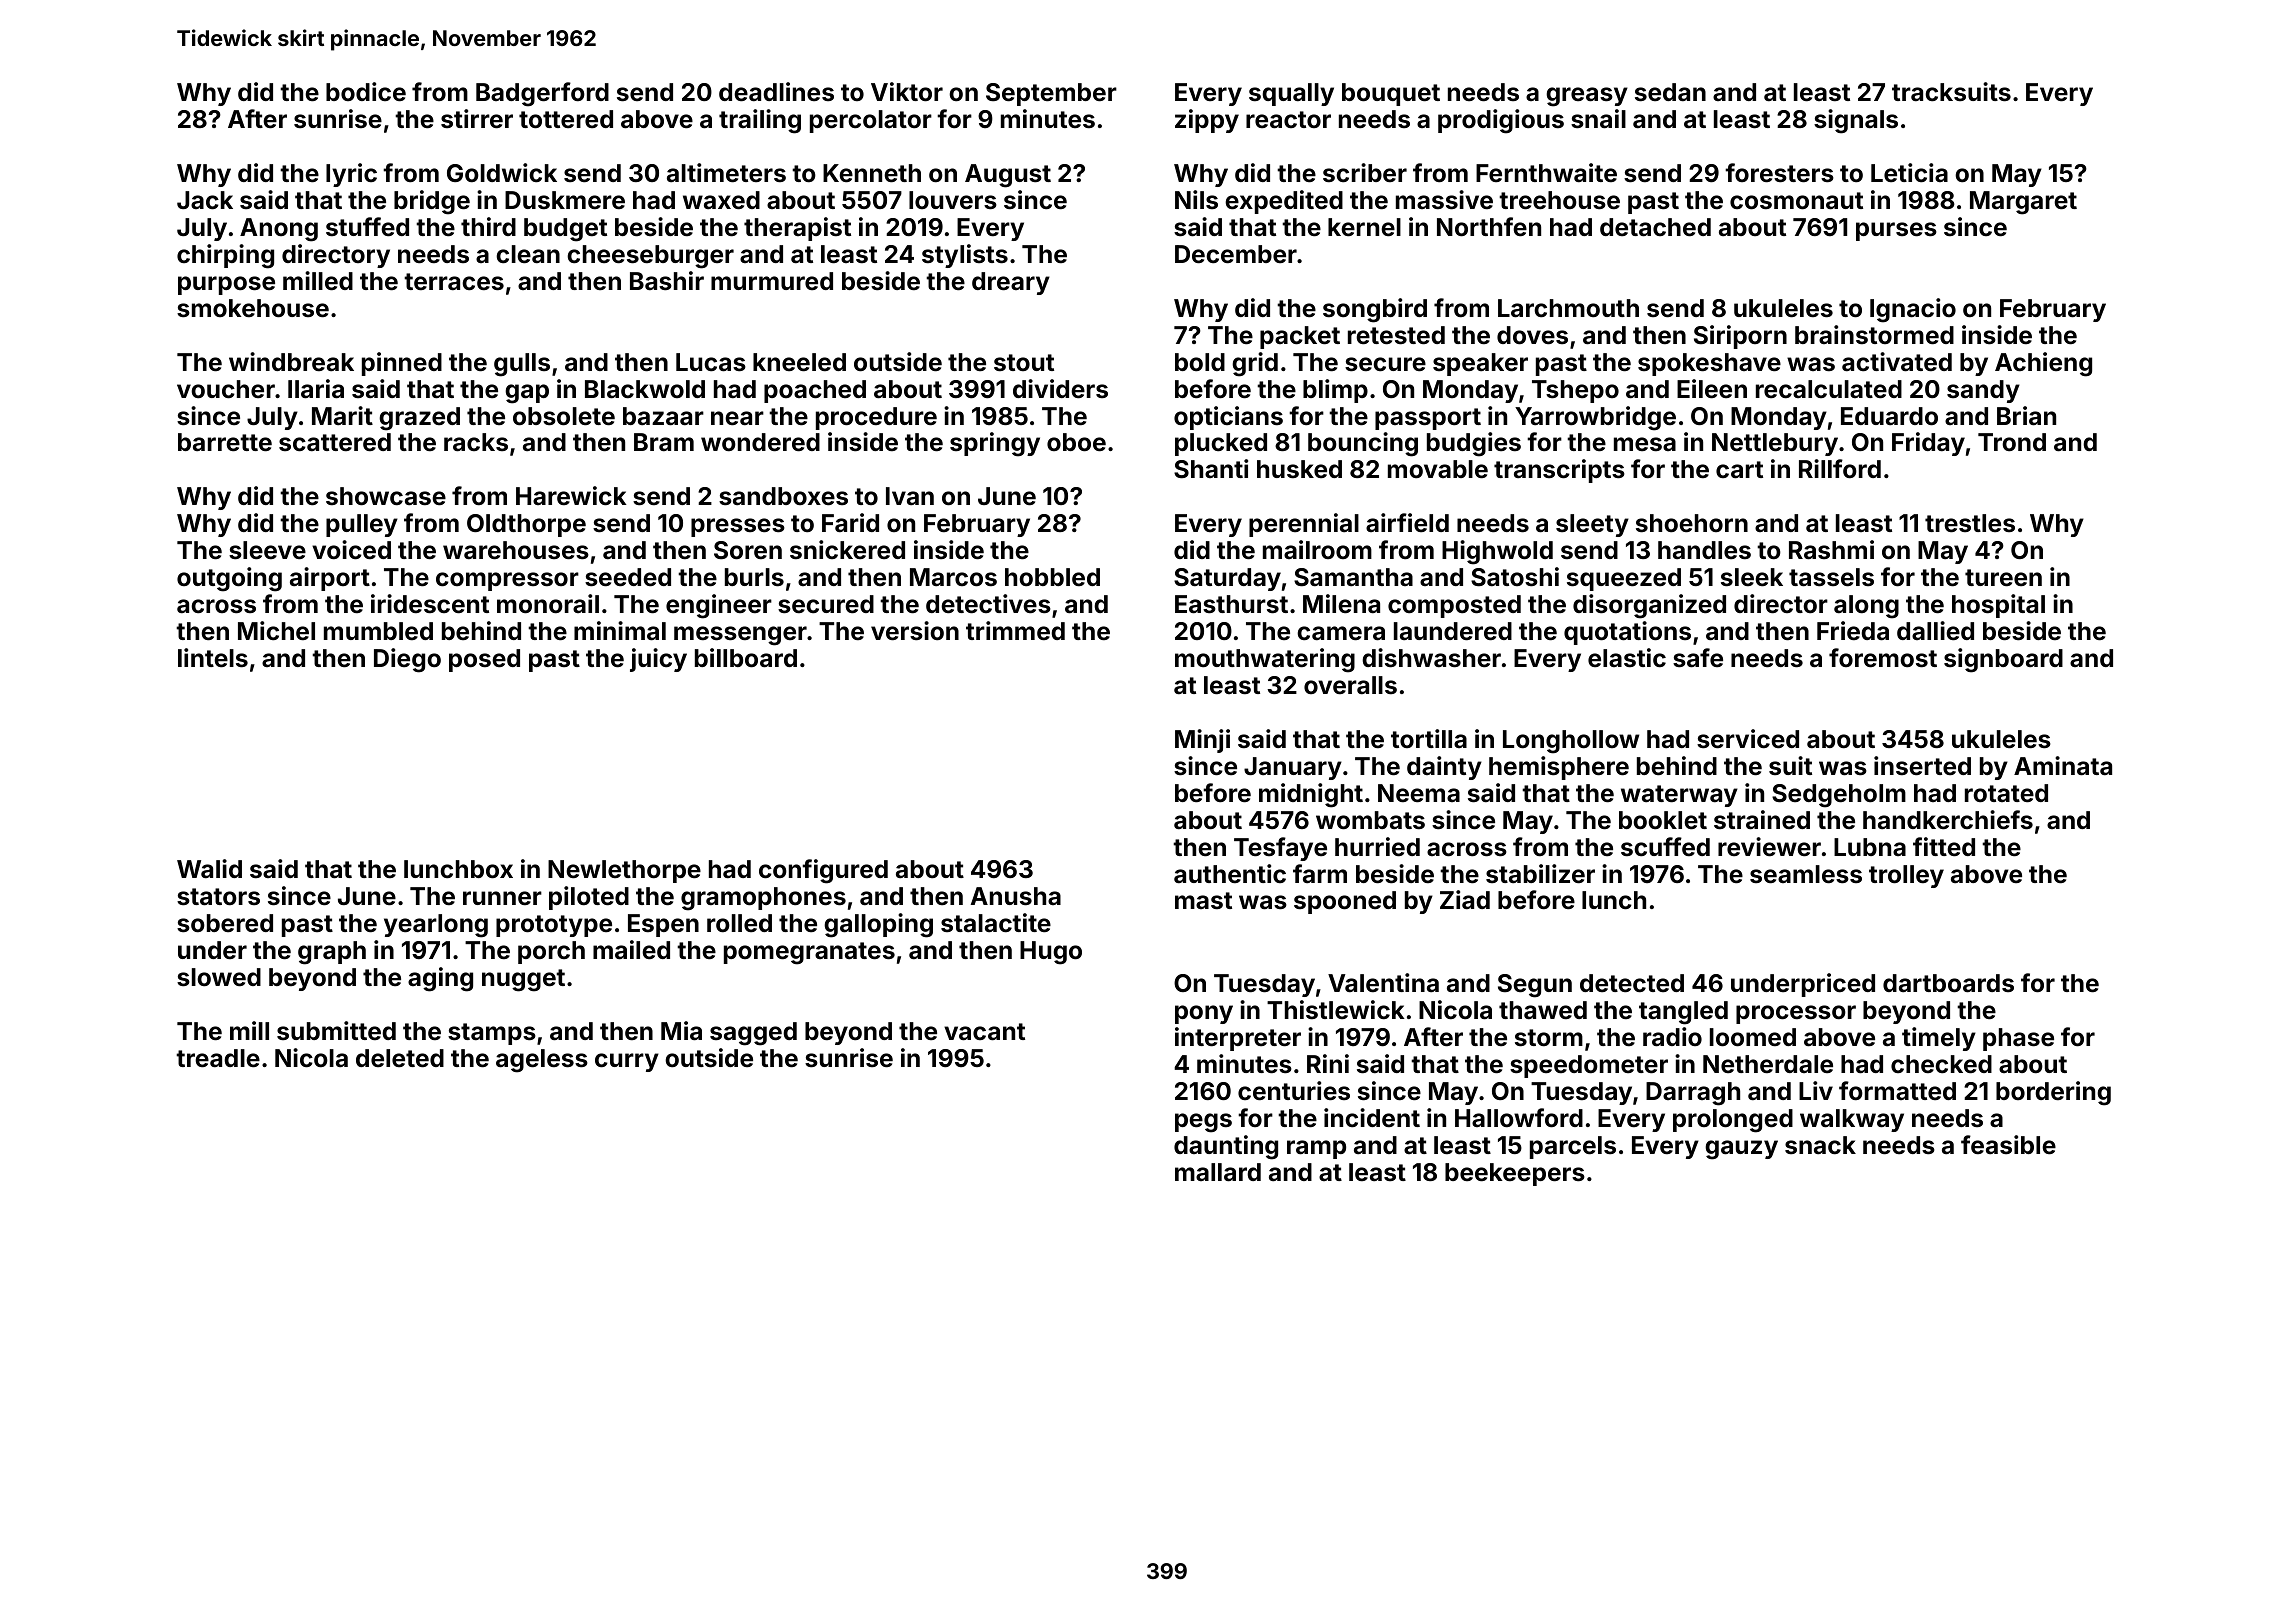 This page has width=2292, height=1620. What do you see at coordinates (542, 94) in the page?
I see `Badgerford` at bounding box center [542, 94].
